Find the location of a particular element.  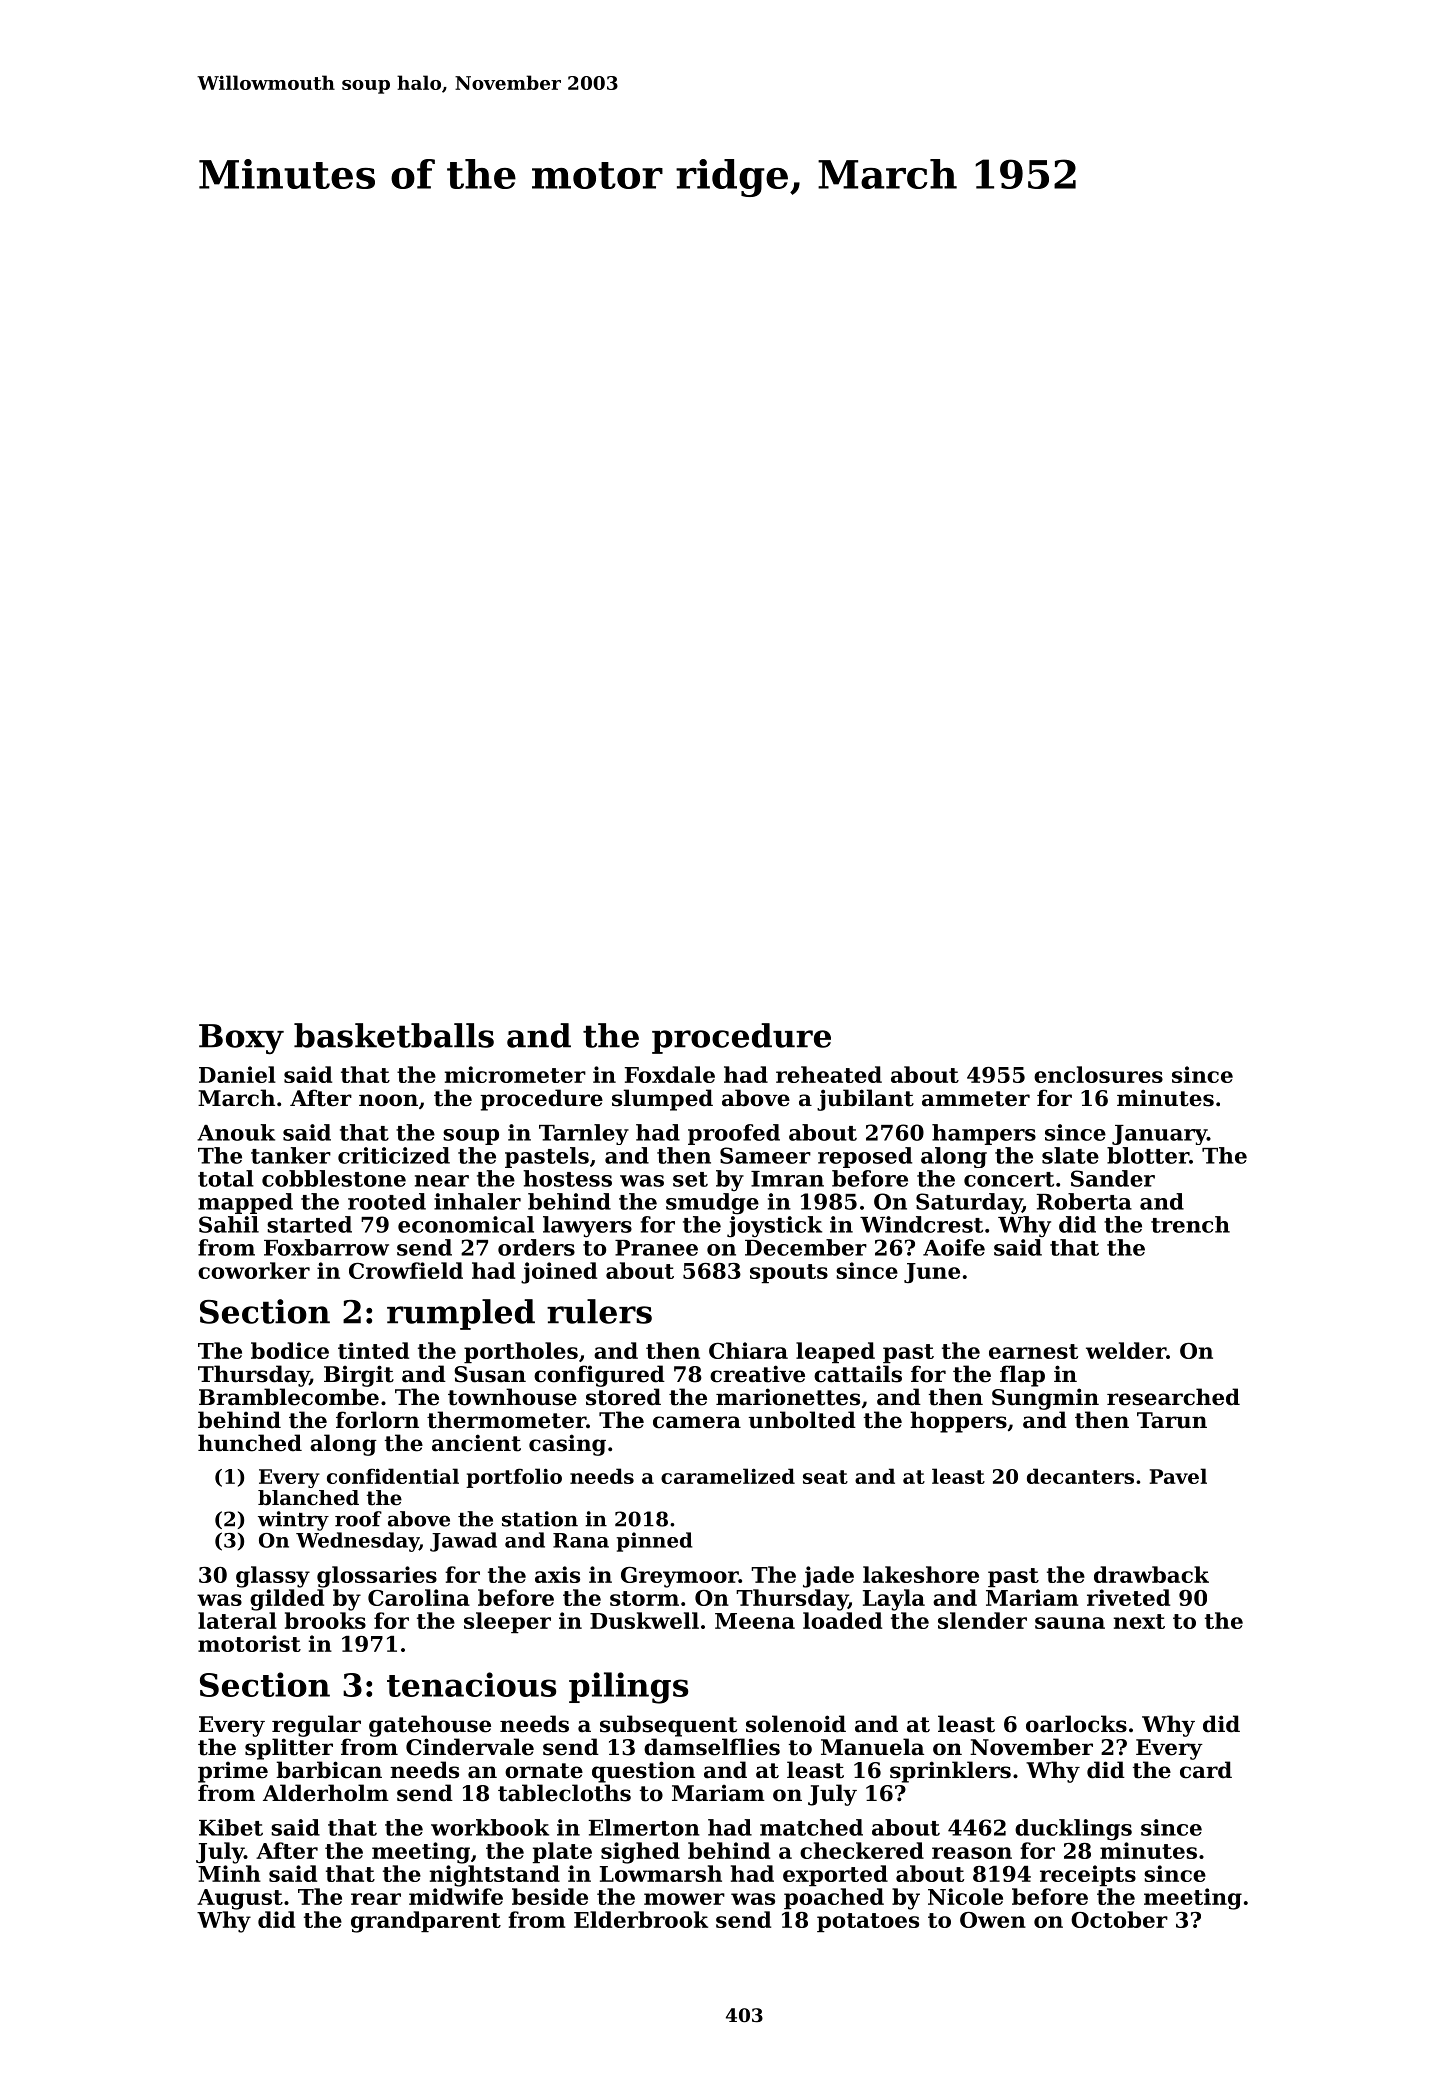

basketballs is located at coordinates (394, 1035).
